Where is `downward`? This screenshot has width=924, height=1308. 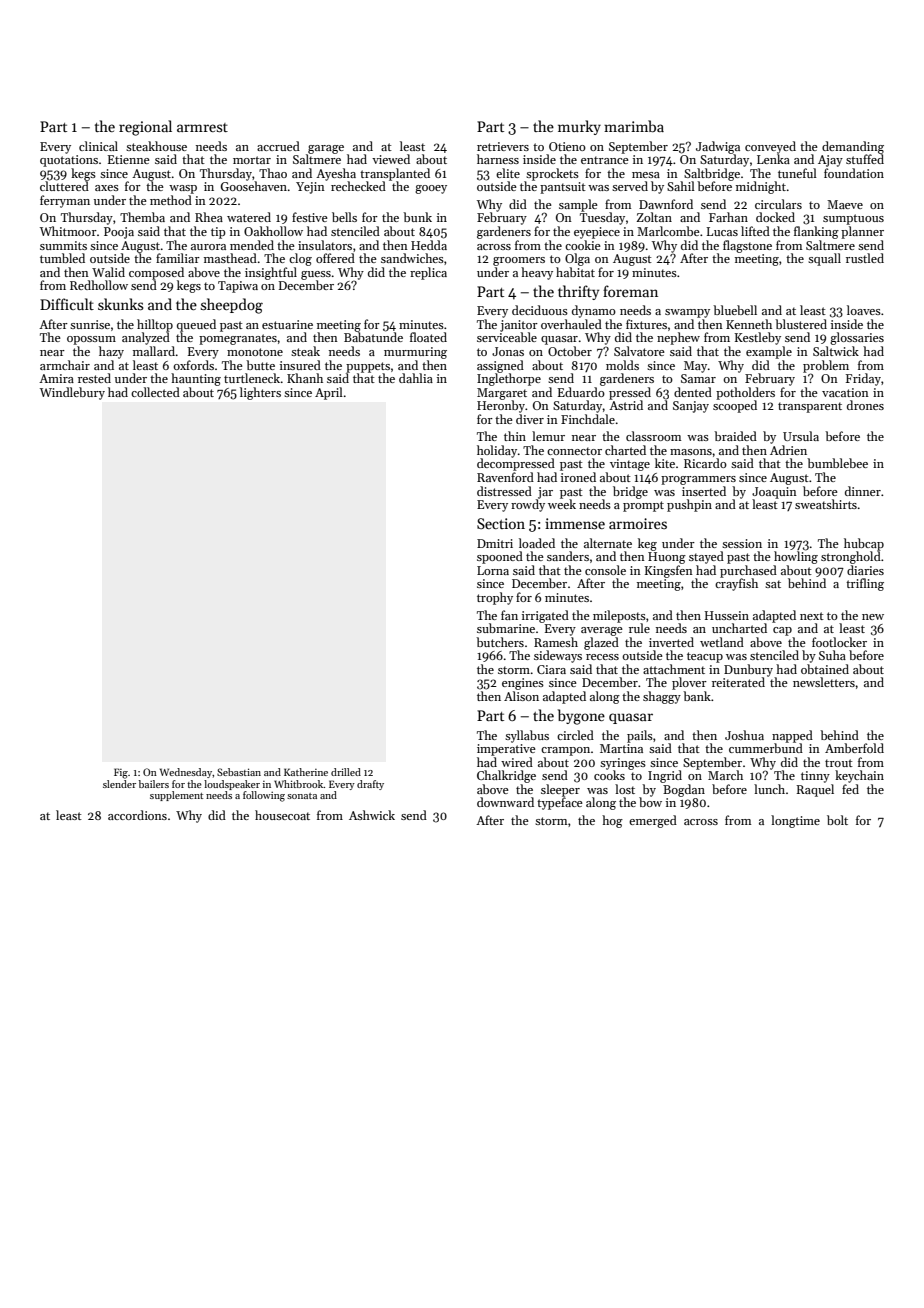
downward is located at coordinates (505, 802).
